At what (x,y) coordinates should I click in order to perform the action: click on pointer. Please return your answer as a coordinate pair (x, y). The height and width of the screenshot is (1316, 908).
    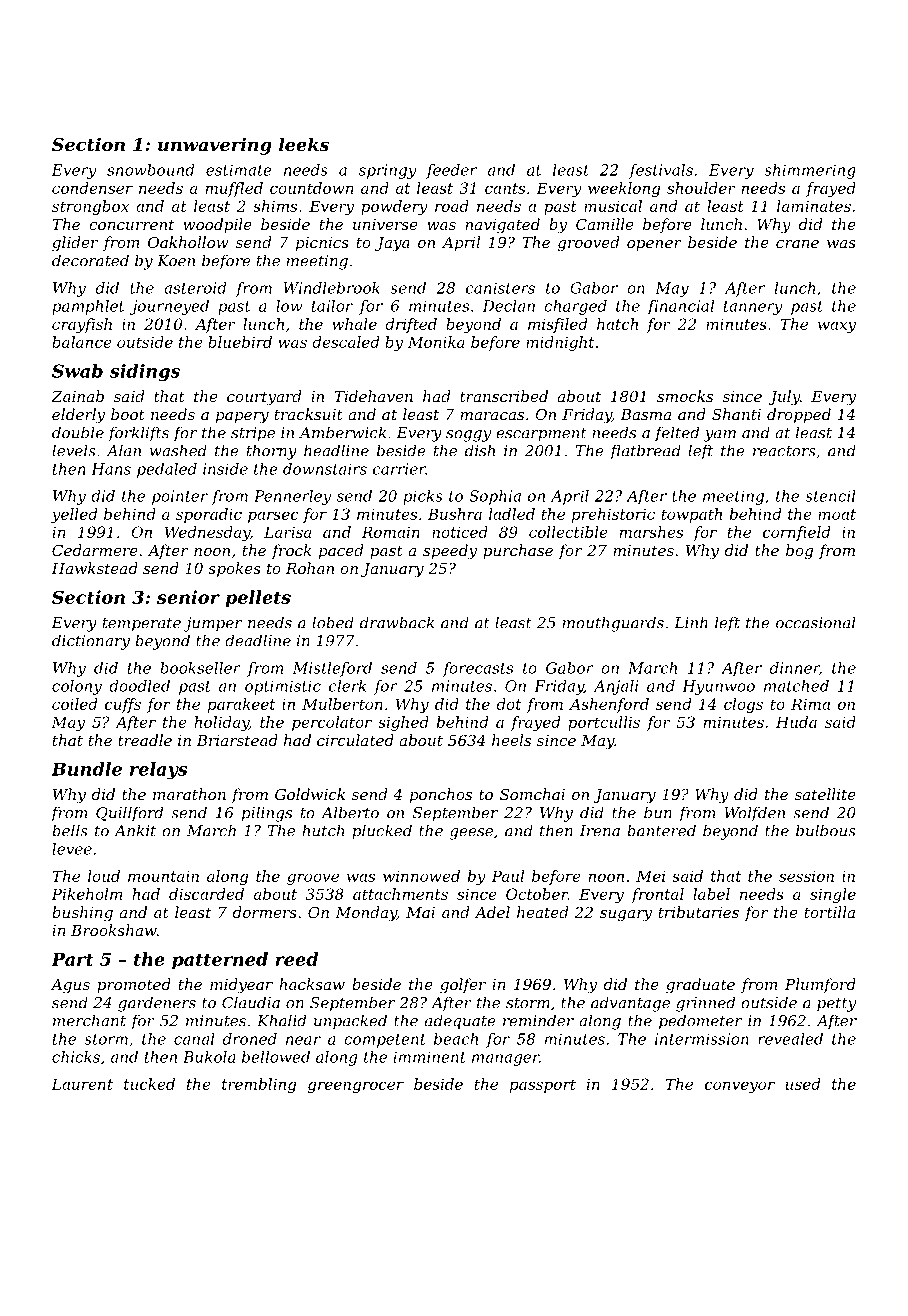
    Looking at the image, I should click on (180, 497).
